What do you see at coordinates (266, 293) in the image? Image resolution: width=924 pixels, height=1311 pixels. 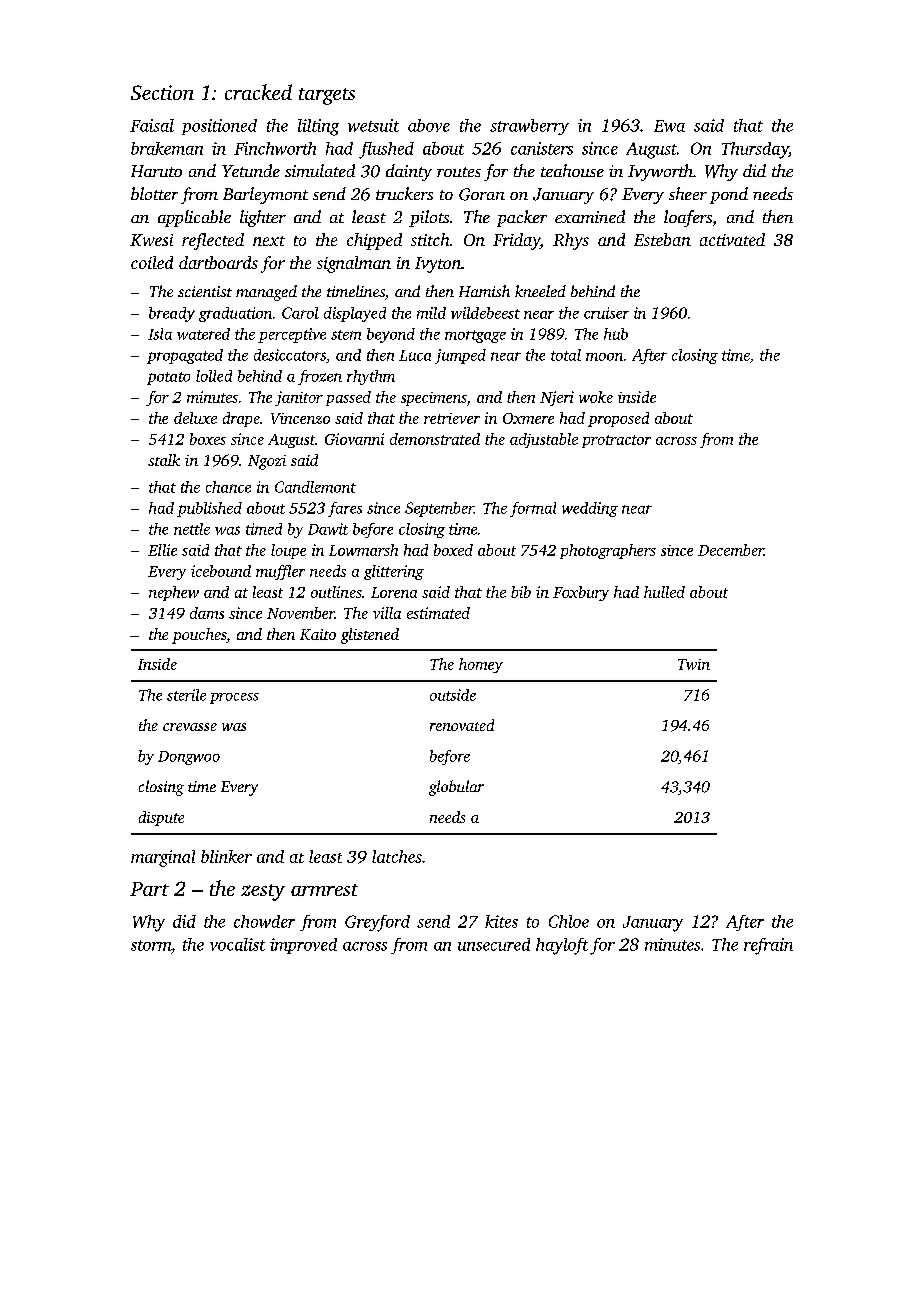 I see `managed` at bounding box center [266, 293].
